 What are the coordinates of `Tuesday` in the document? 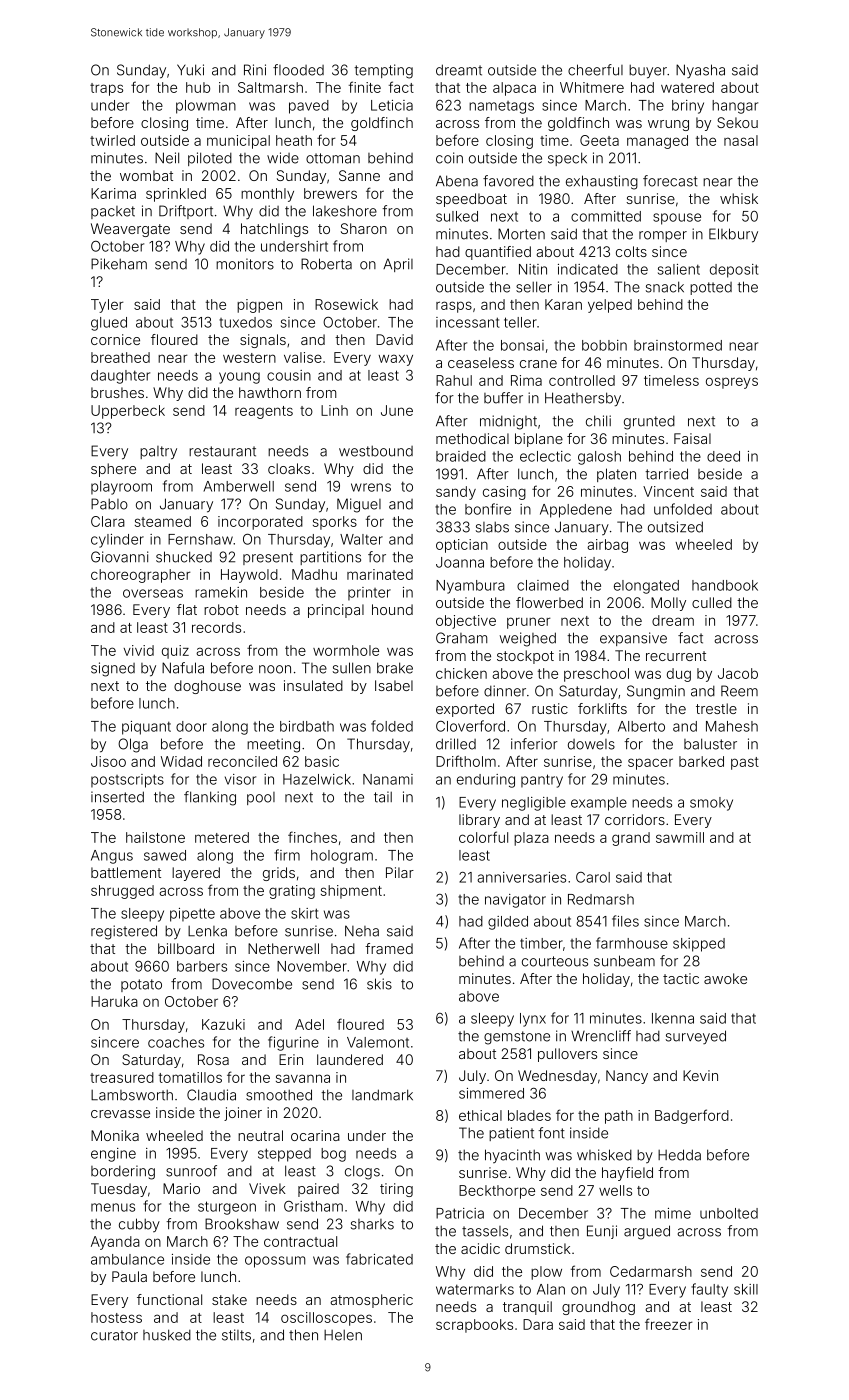 It's located at (119, 1190).
